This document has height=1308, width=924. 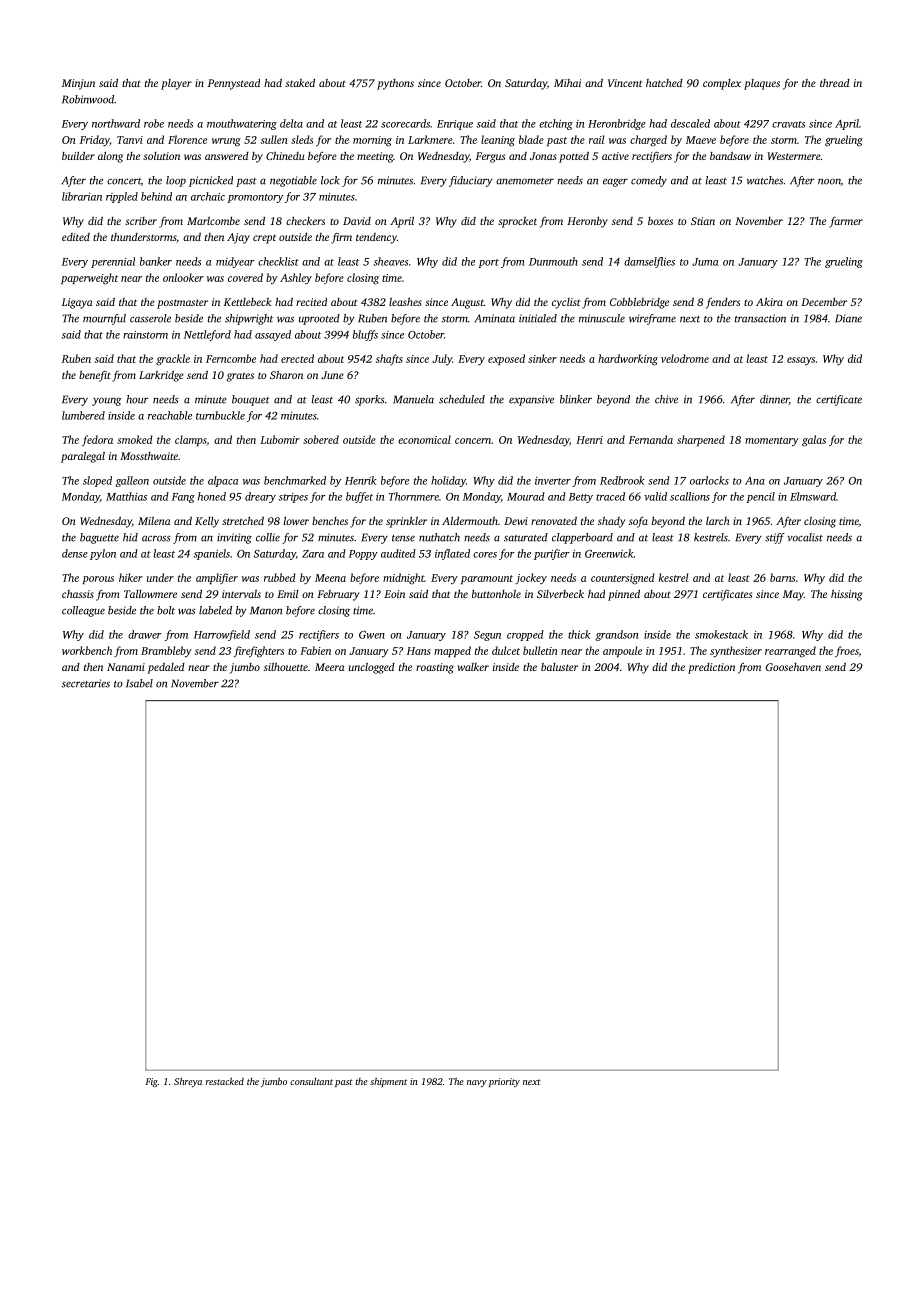 What do you see at coordinates (567, 83) in the document?
I see `Mihai` at bounding box center [567, 83].
